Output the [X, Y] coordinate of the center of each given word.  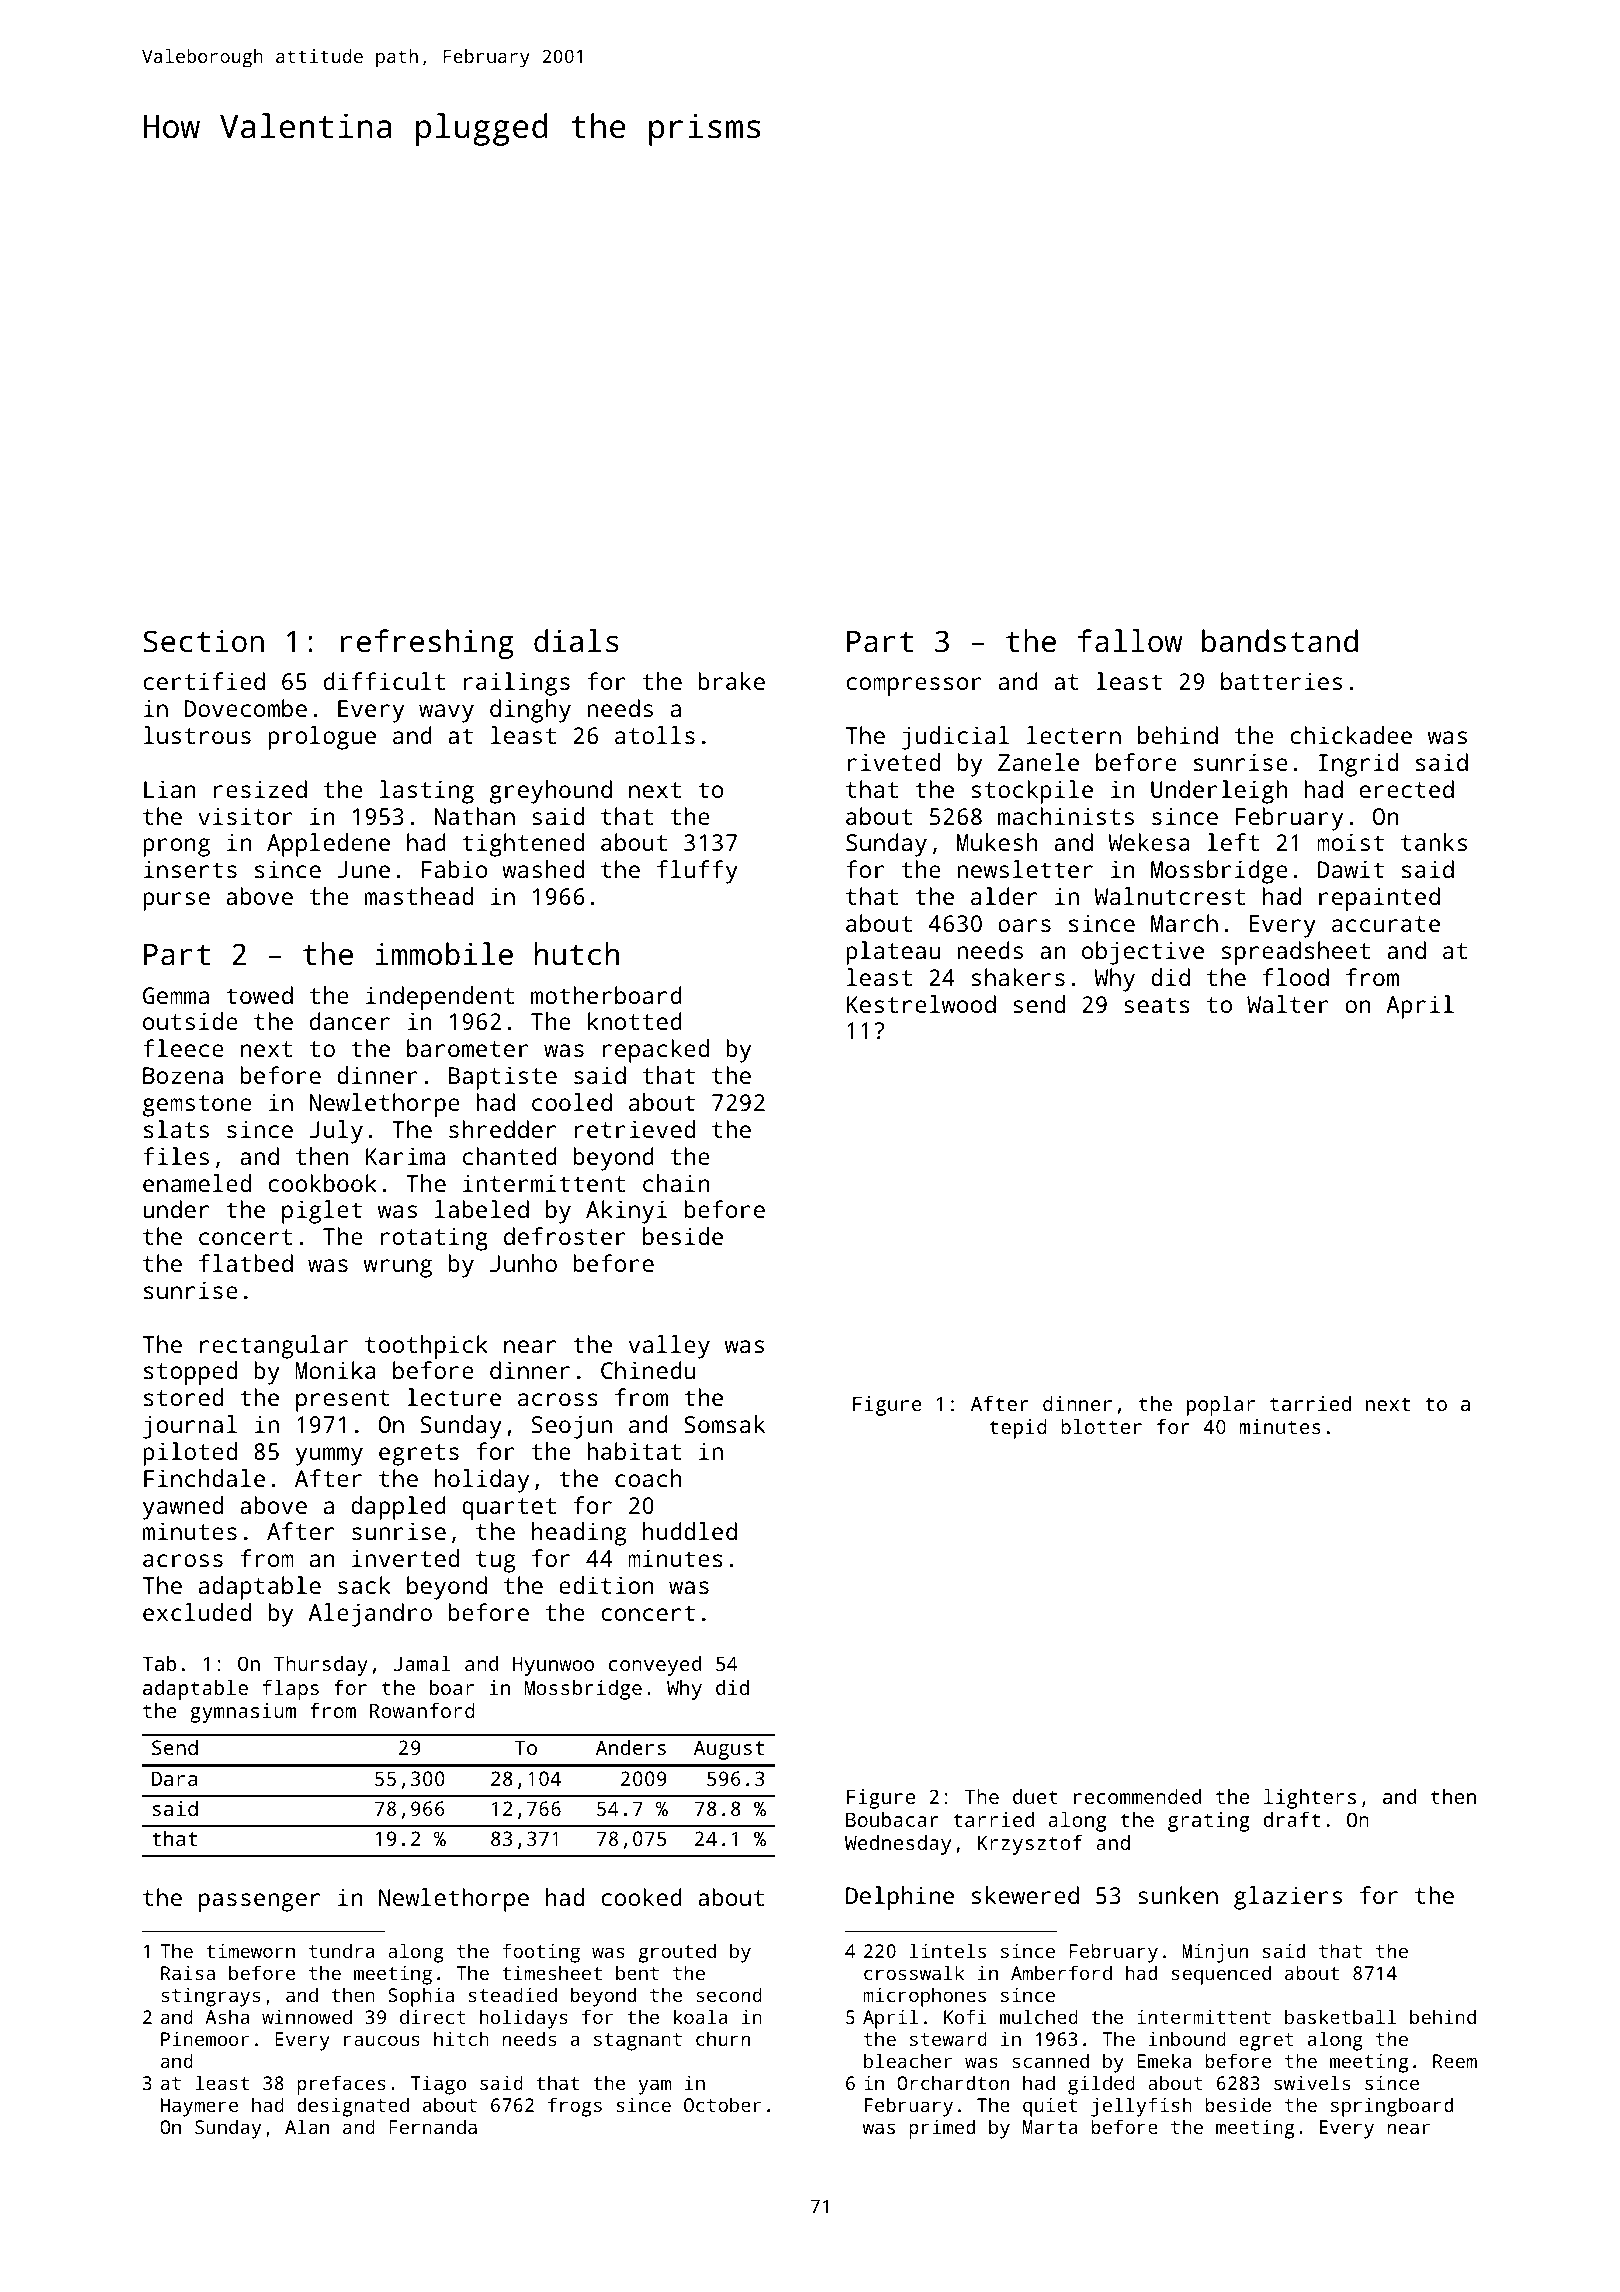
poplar [1221, 1406]
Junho [523, 1263]
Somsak [724, 1424]
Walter [1288, 1004]
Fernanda [433, 2126]
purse [176, 901]
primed [942, 2129]
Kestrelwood [921, 1004]
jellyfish [1141, 2107]
